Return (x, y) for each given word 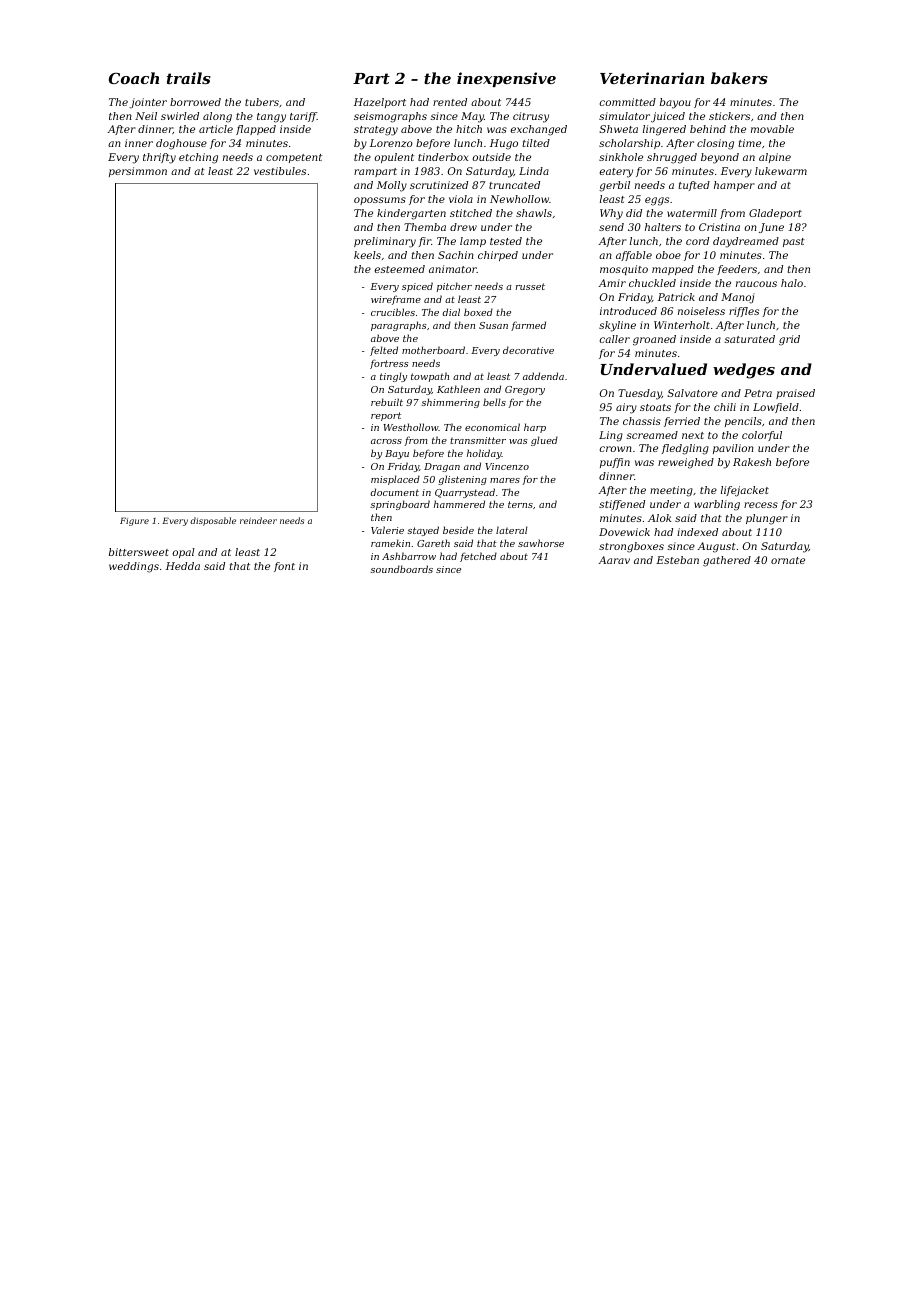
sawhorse (541, 543)
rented (450, 102)
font (284, 567)
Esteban (677, 560)
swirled (180, 116)
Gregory (525, 390)
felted (384, 351)
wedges (744, 371)
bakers (739, 78)
